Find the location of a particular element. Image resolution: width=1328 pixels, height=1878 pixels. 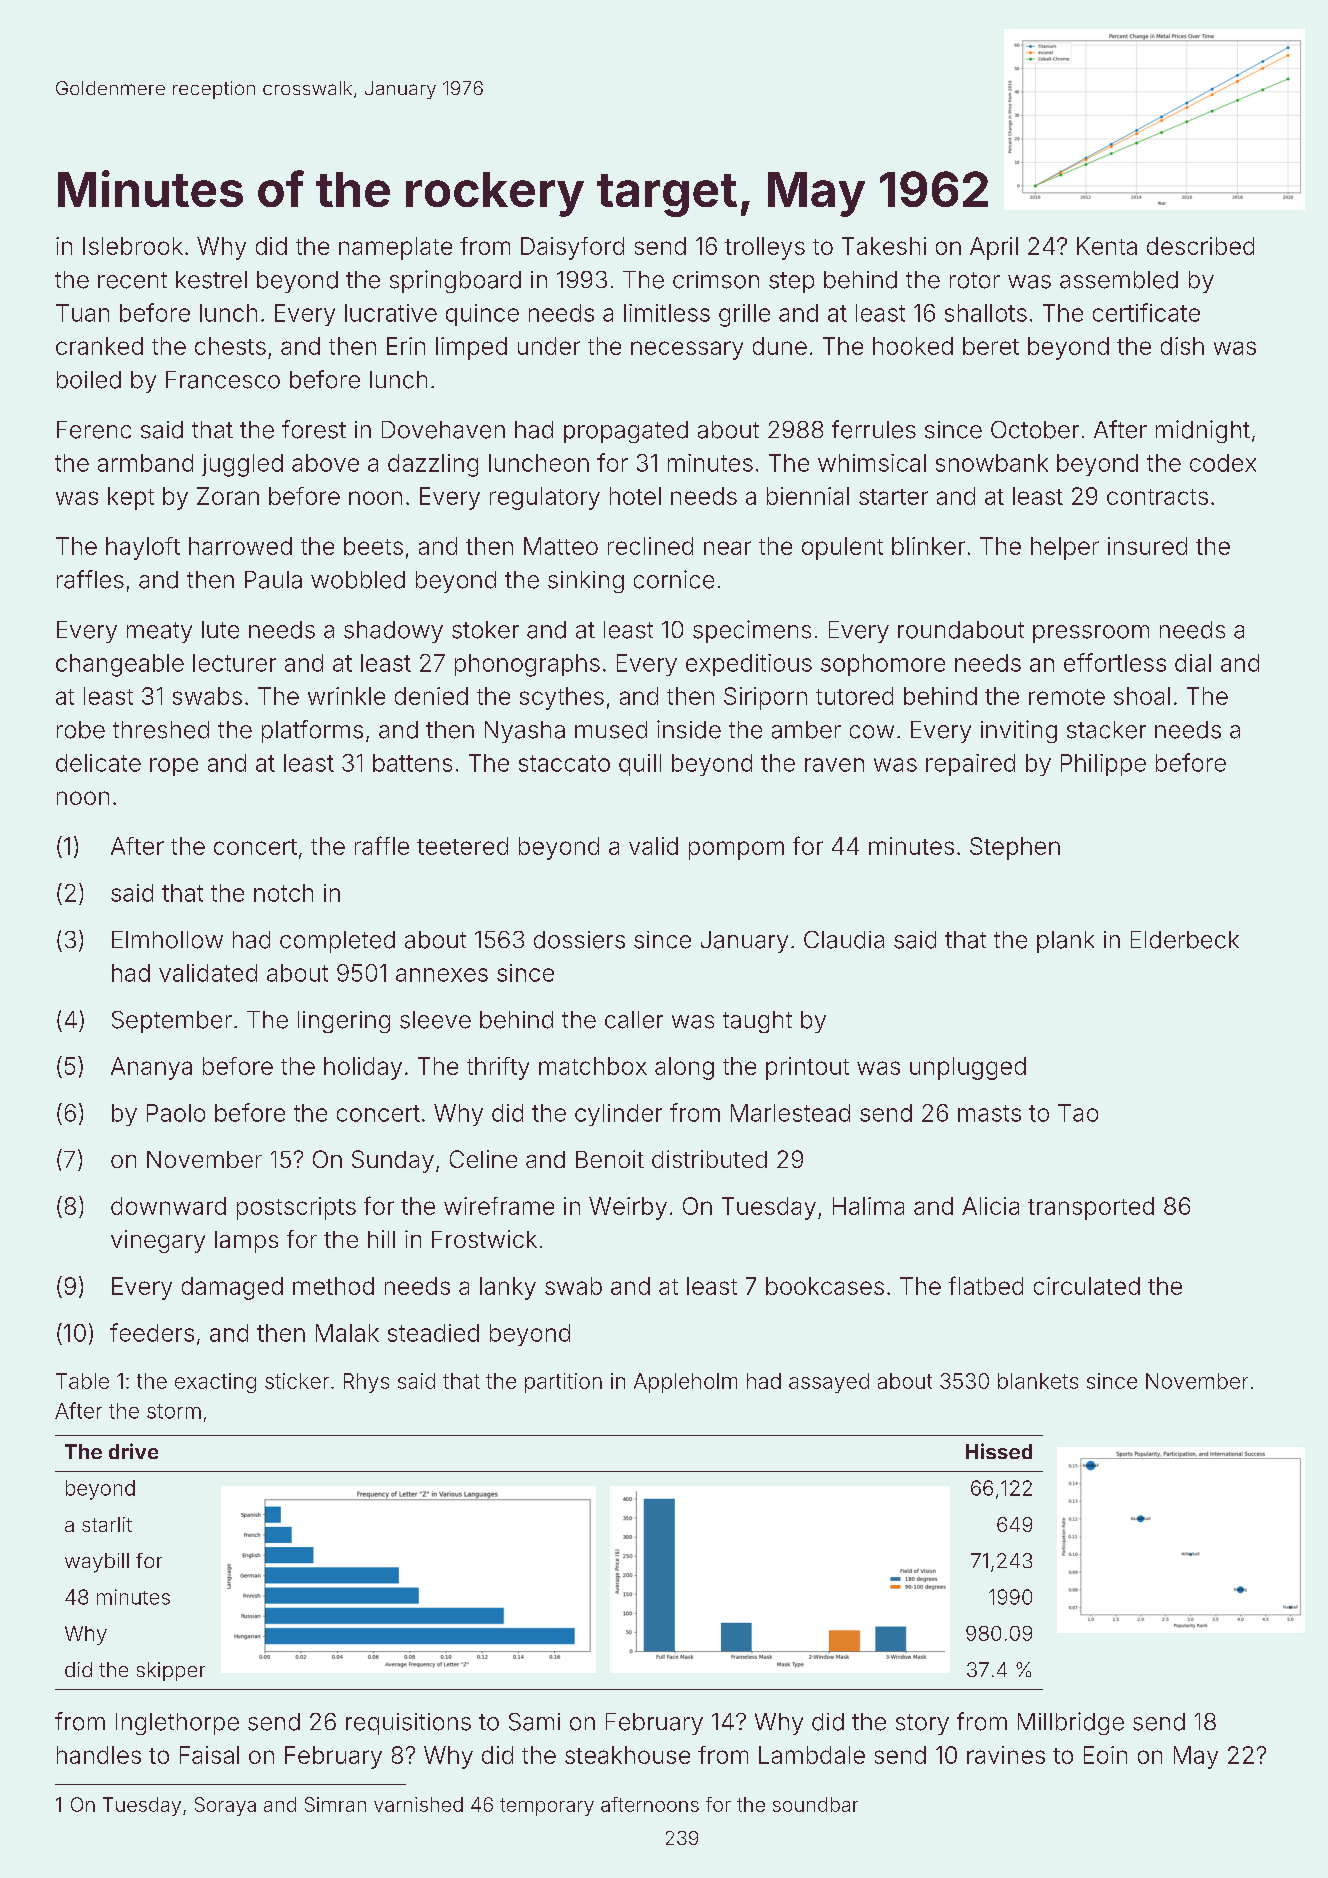

temporary is located at coordinates (547, 1807).
